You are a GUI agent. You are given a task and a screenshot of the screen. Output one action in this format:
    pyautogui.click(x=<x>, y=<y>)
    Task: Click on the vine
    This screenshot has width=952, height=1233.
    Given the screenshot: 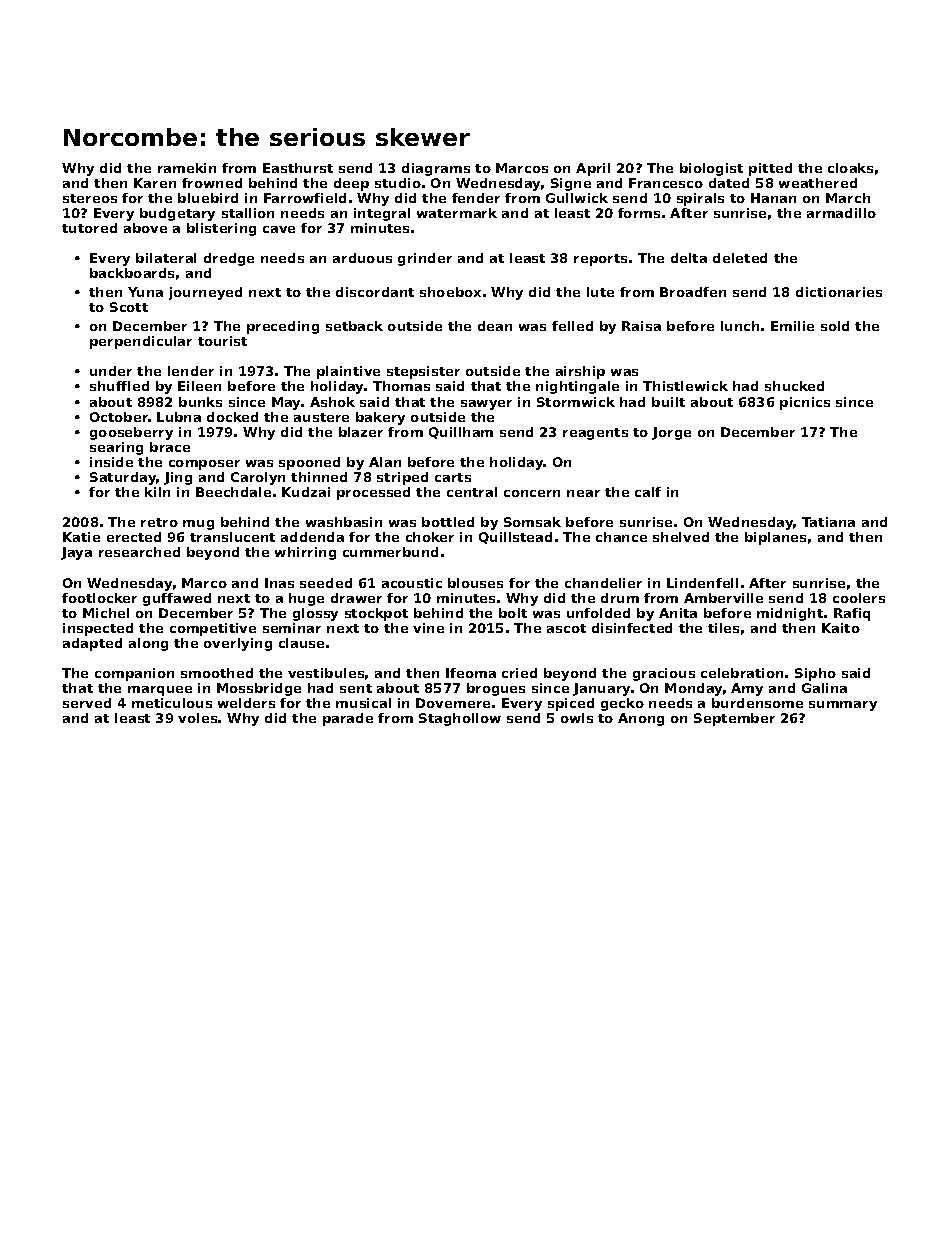 What is the action you would take?
    pyautogui.click(x=428, y=628)
